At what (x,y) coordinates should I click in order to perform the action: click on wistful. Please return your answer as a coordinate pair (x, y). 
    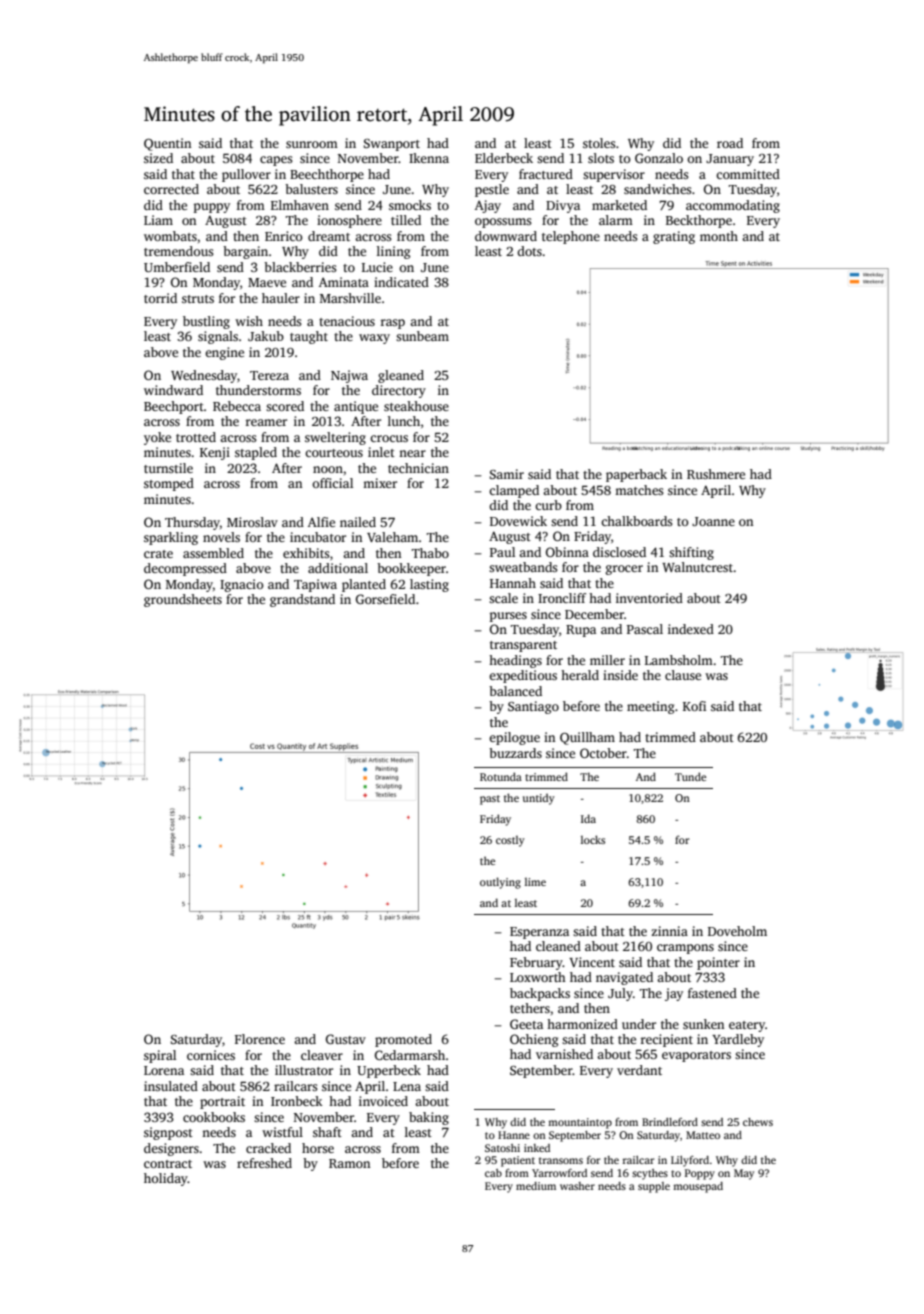
    Looking at the image, I should click on (282, 1132).
